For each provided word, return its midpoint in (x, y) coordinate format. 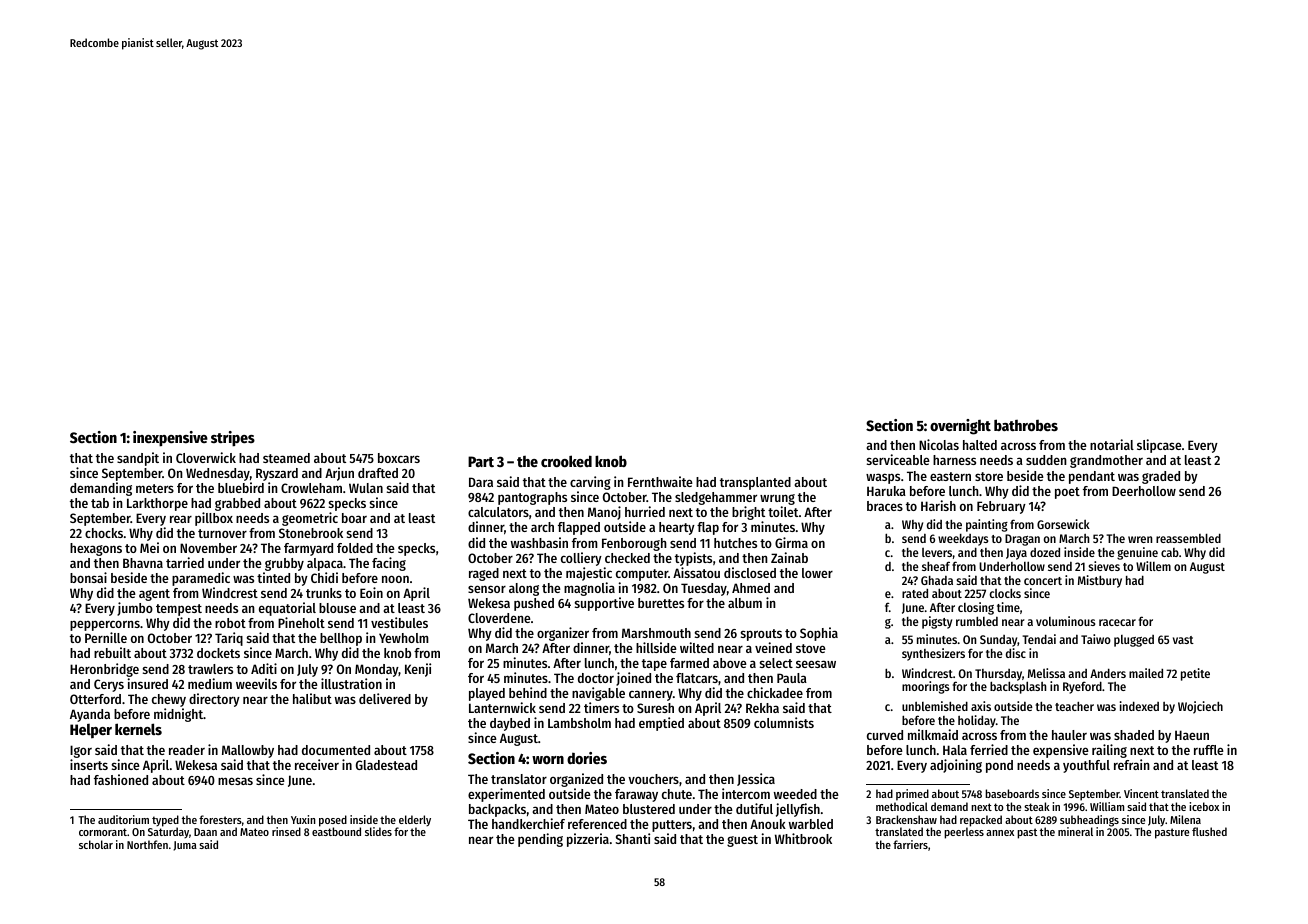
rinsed (286, 831)
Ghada (937, 580)
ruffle (1209, 750)
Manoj (604, 513)
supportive (604, 604)
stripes (233, 439)
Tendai (1039, 639)
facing (389, 564)
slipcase (1159, 446)
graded (1161, 477)
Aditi (264, 668)
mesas (235, 781)
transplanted (755, 483)
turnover (222, 533)
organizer (563, 634)
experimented (506, 795)
